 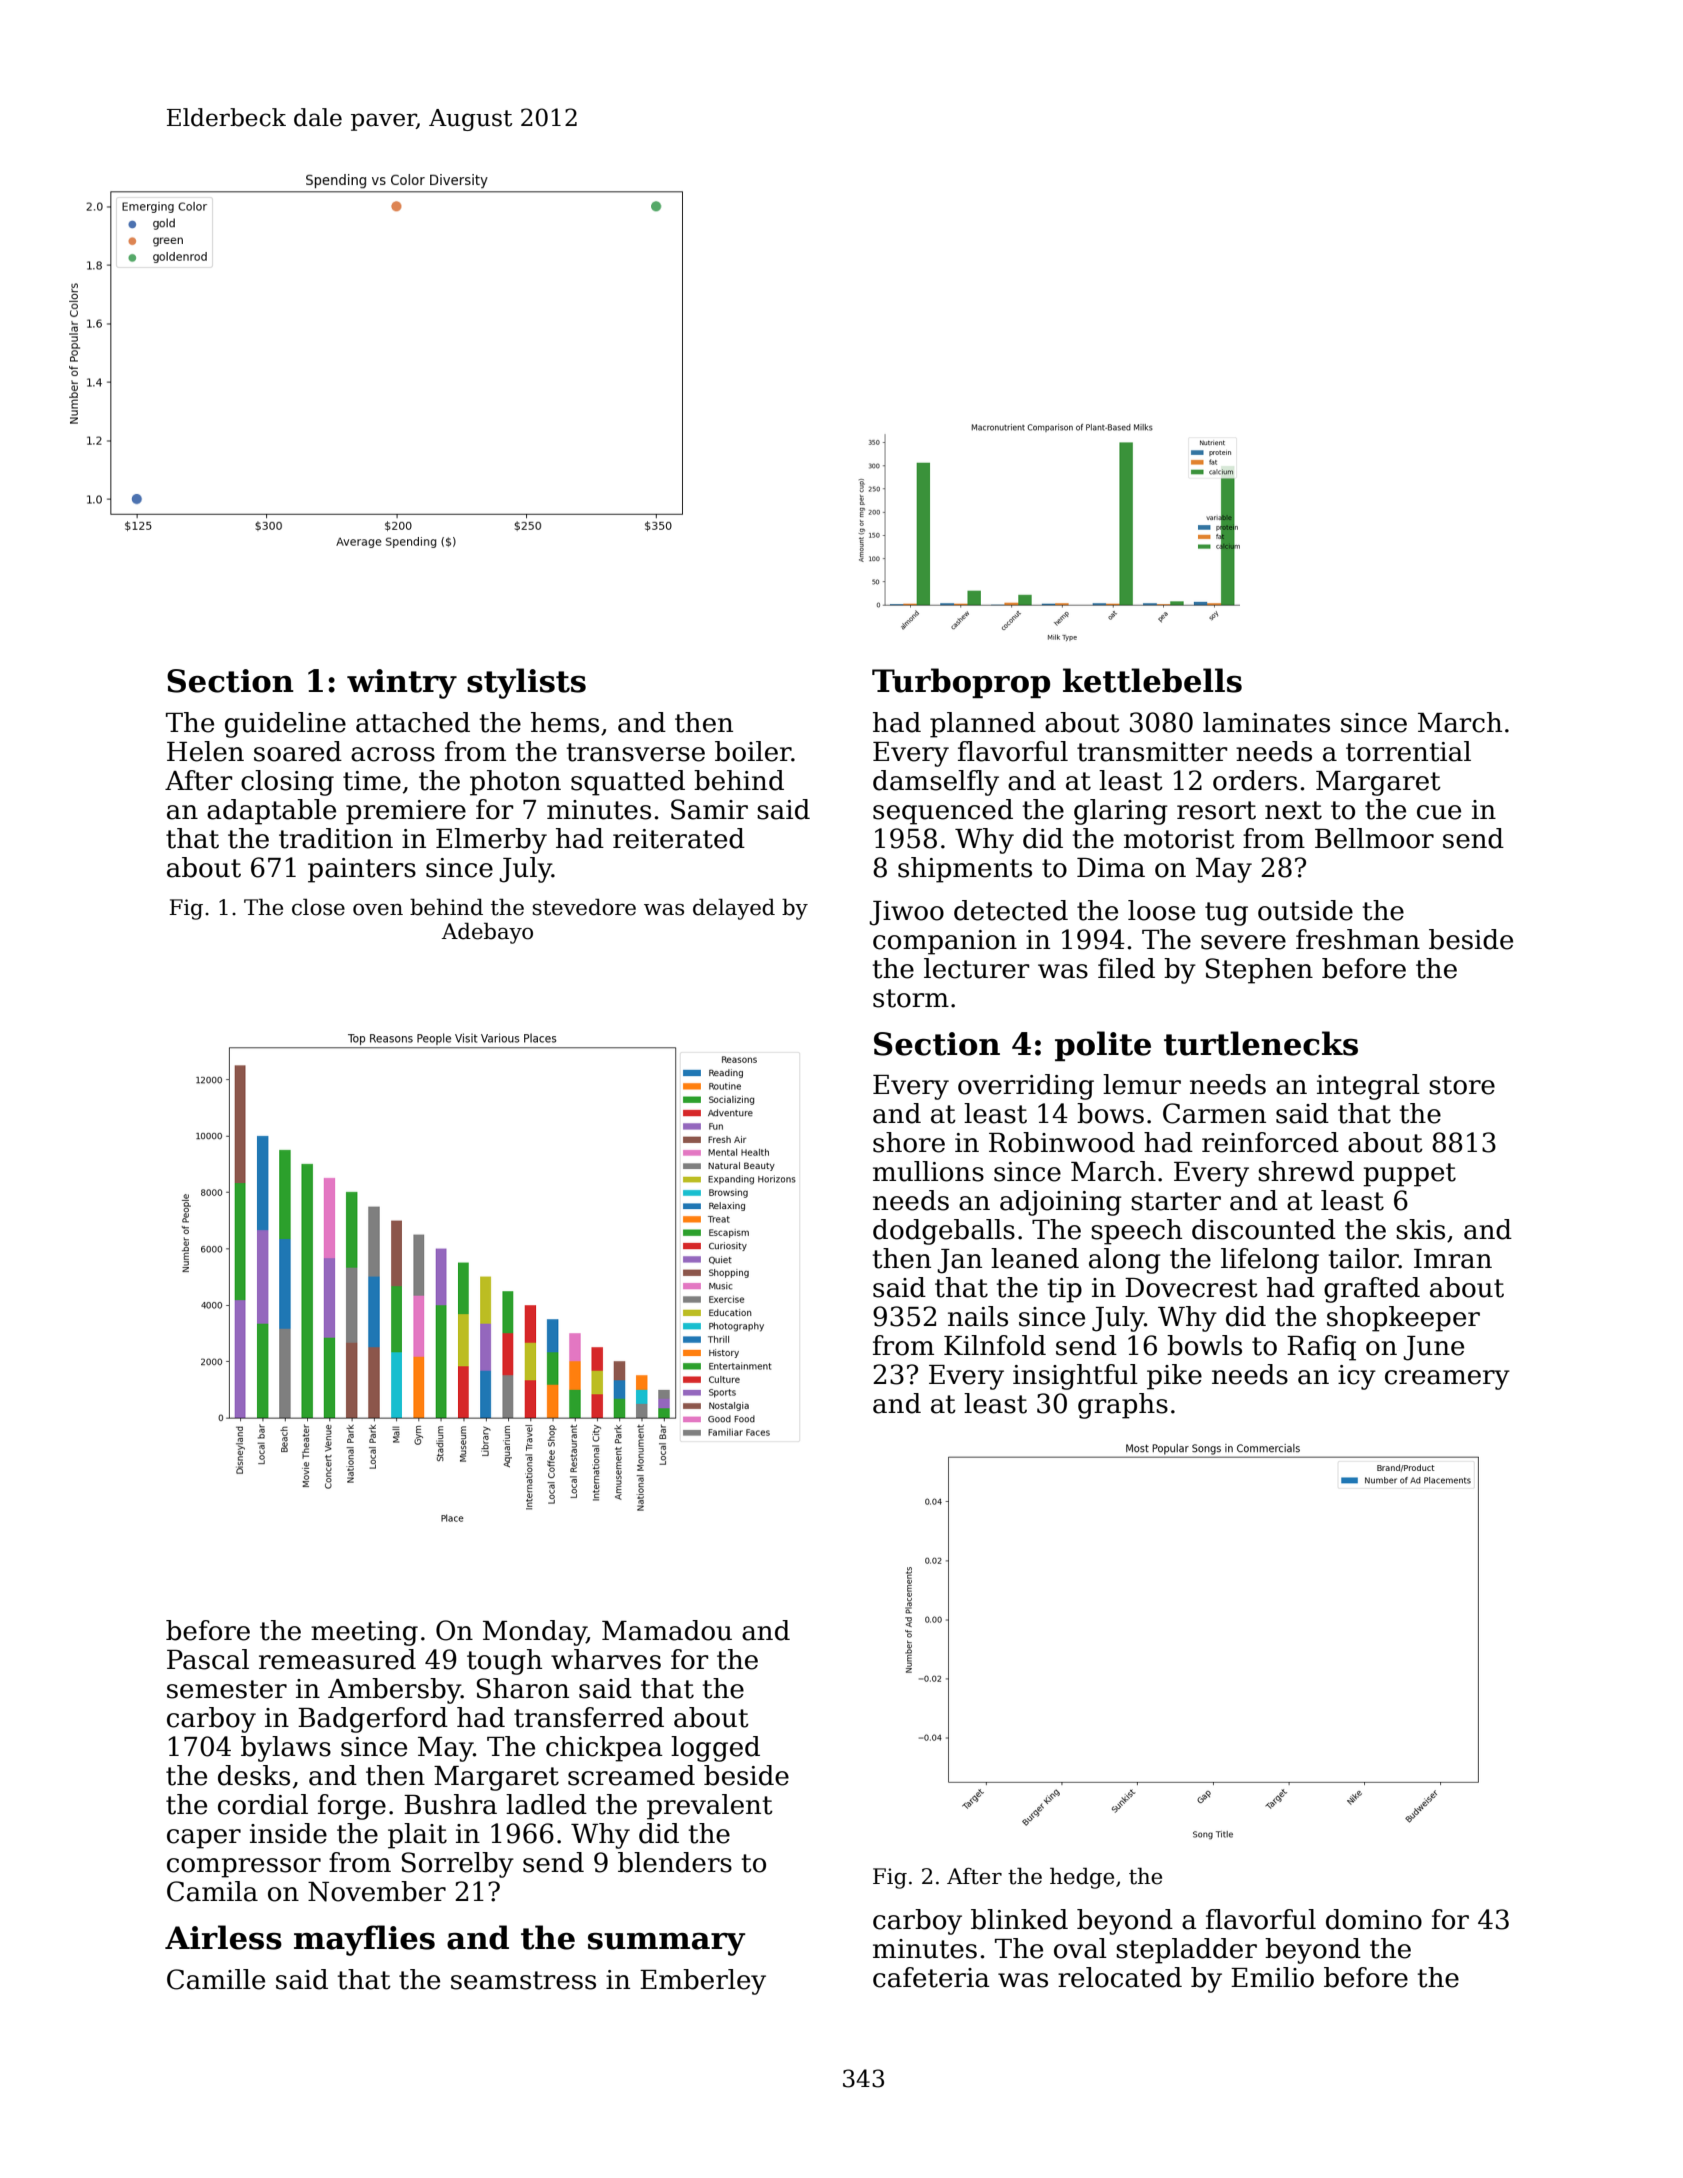 What do you see at coordinates (364, 1633) in the document?
I see `meeting` at bounding box center [364, 1633].
